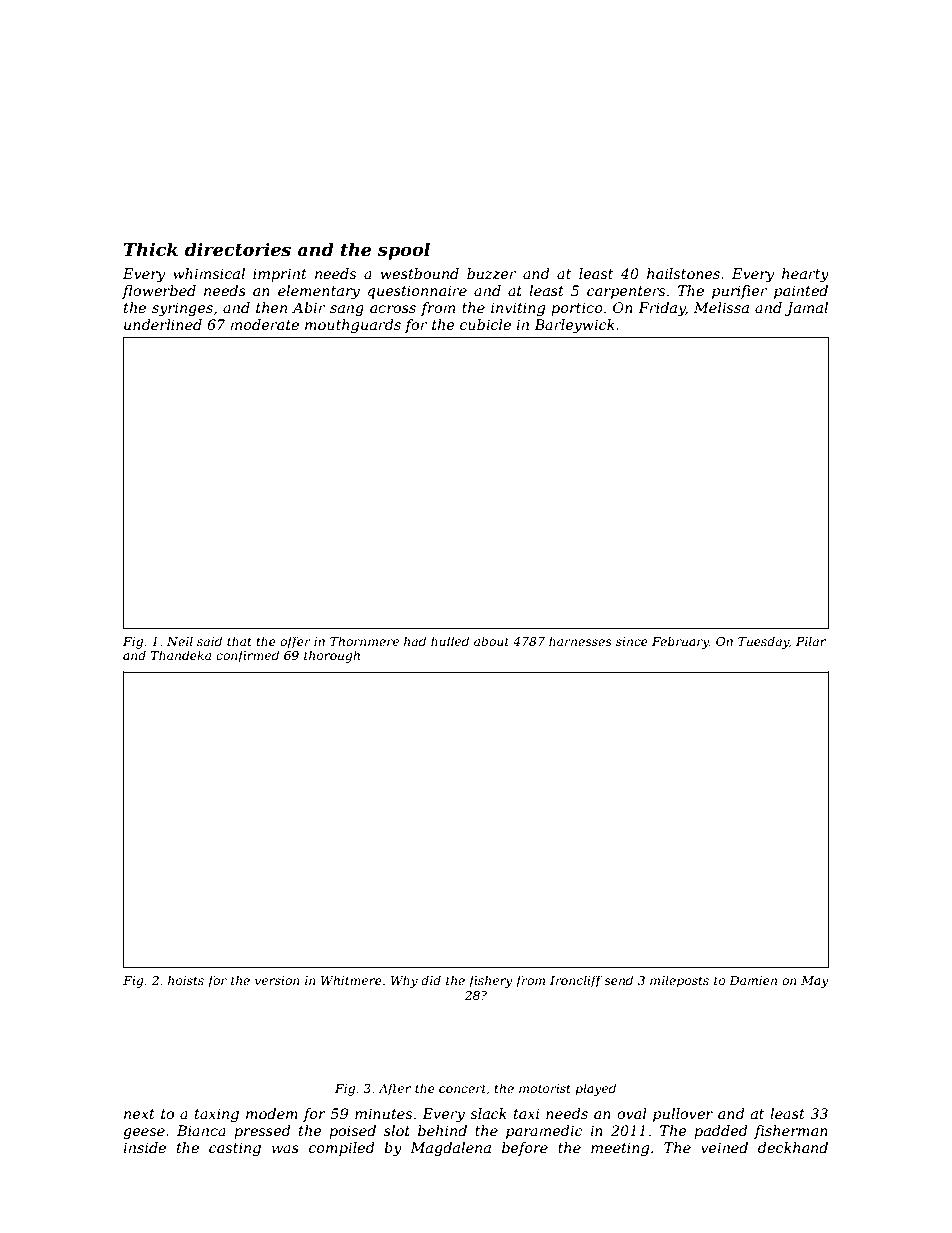 The width and height of the page is (952, 1233). Describe the element at coordinates (186, 980) in the page. I see `hoists` at that location.
